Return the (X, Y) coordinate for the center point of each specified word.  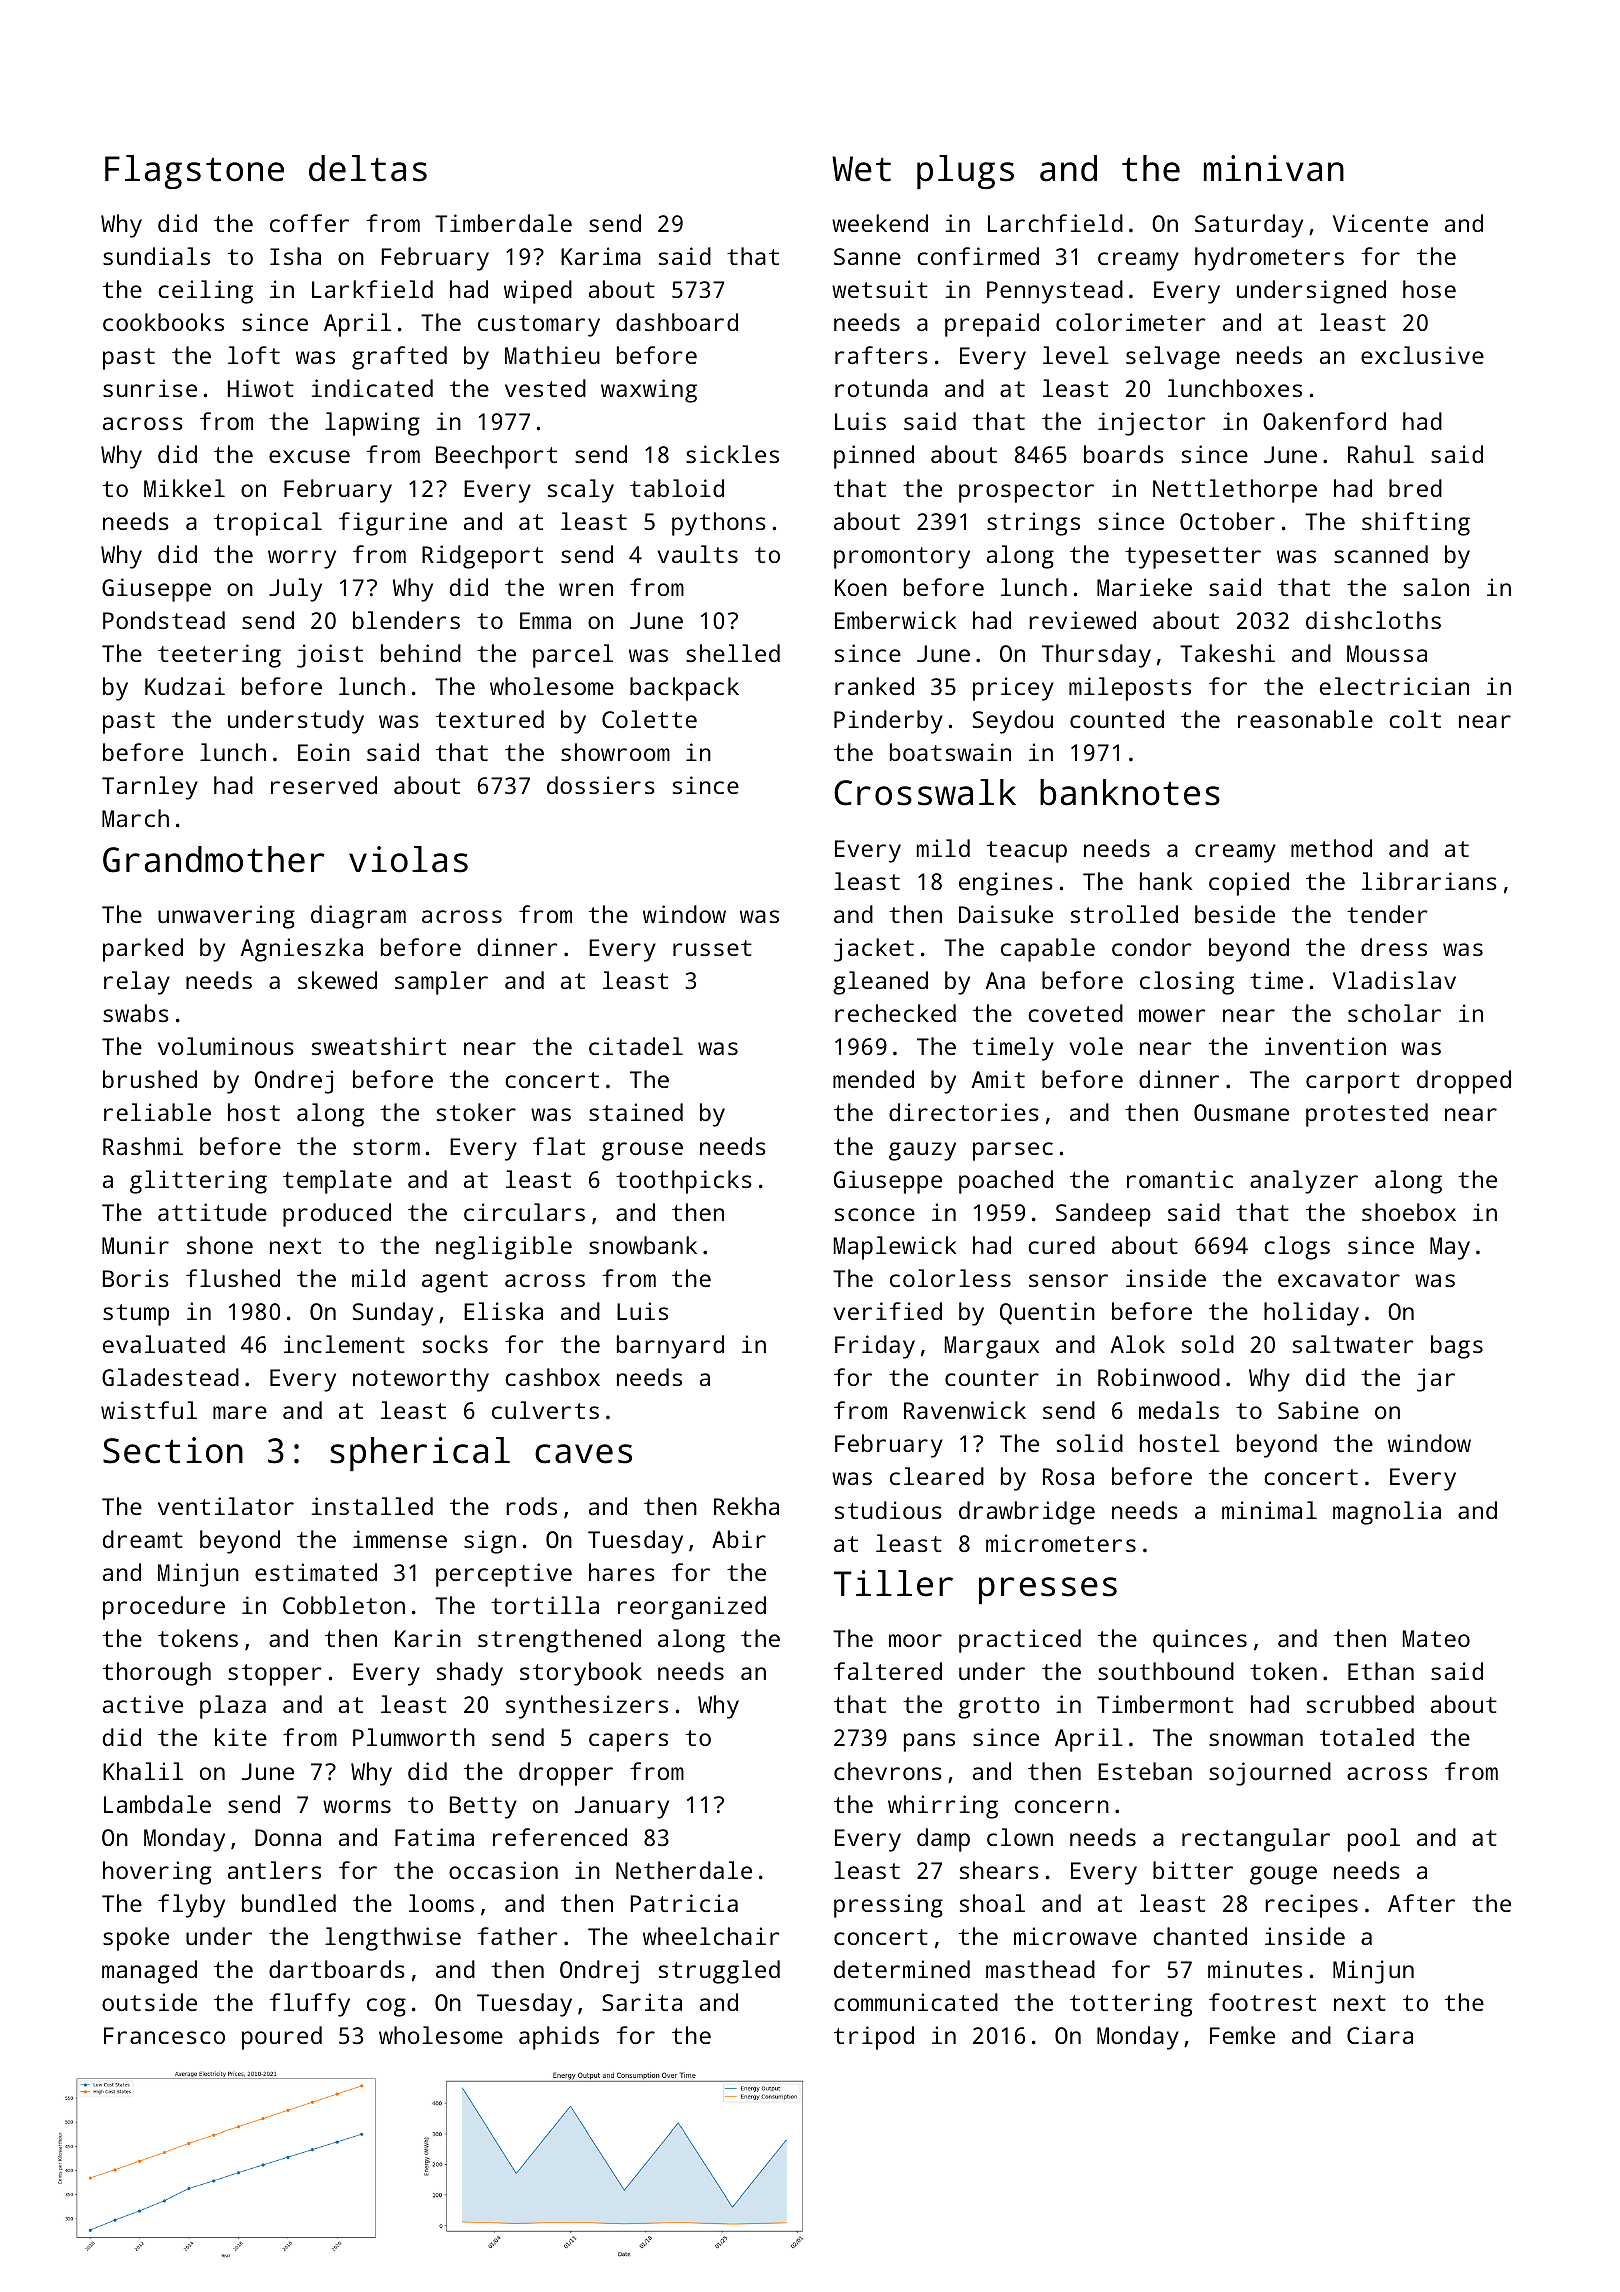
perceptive (504, 1575)
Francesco (164, 2035)
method (1331, 848)
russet (712, 948)
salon (1436, 587)
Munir (135, 1245)
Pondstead (164, 620)
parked (143, 950)
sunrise (150, 388)
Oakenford (1324, 421)
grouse (642, 1151)
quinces (1200, 1641)
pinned (874, 457)
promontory (902, 558)
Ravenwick (965, 1410)
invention (1325, 1046)
